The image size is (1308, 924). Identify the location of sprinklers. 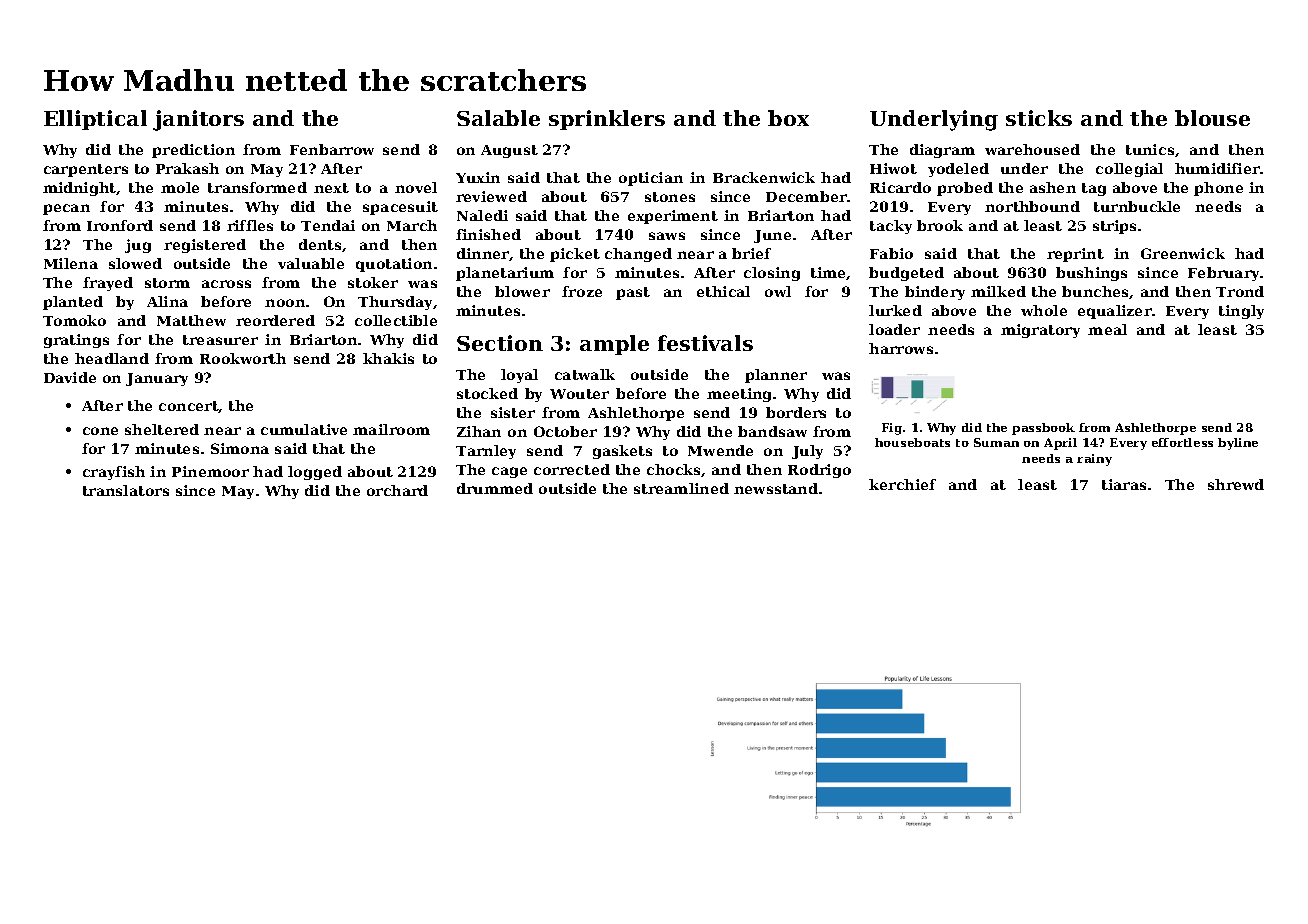
(607, 120).
